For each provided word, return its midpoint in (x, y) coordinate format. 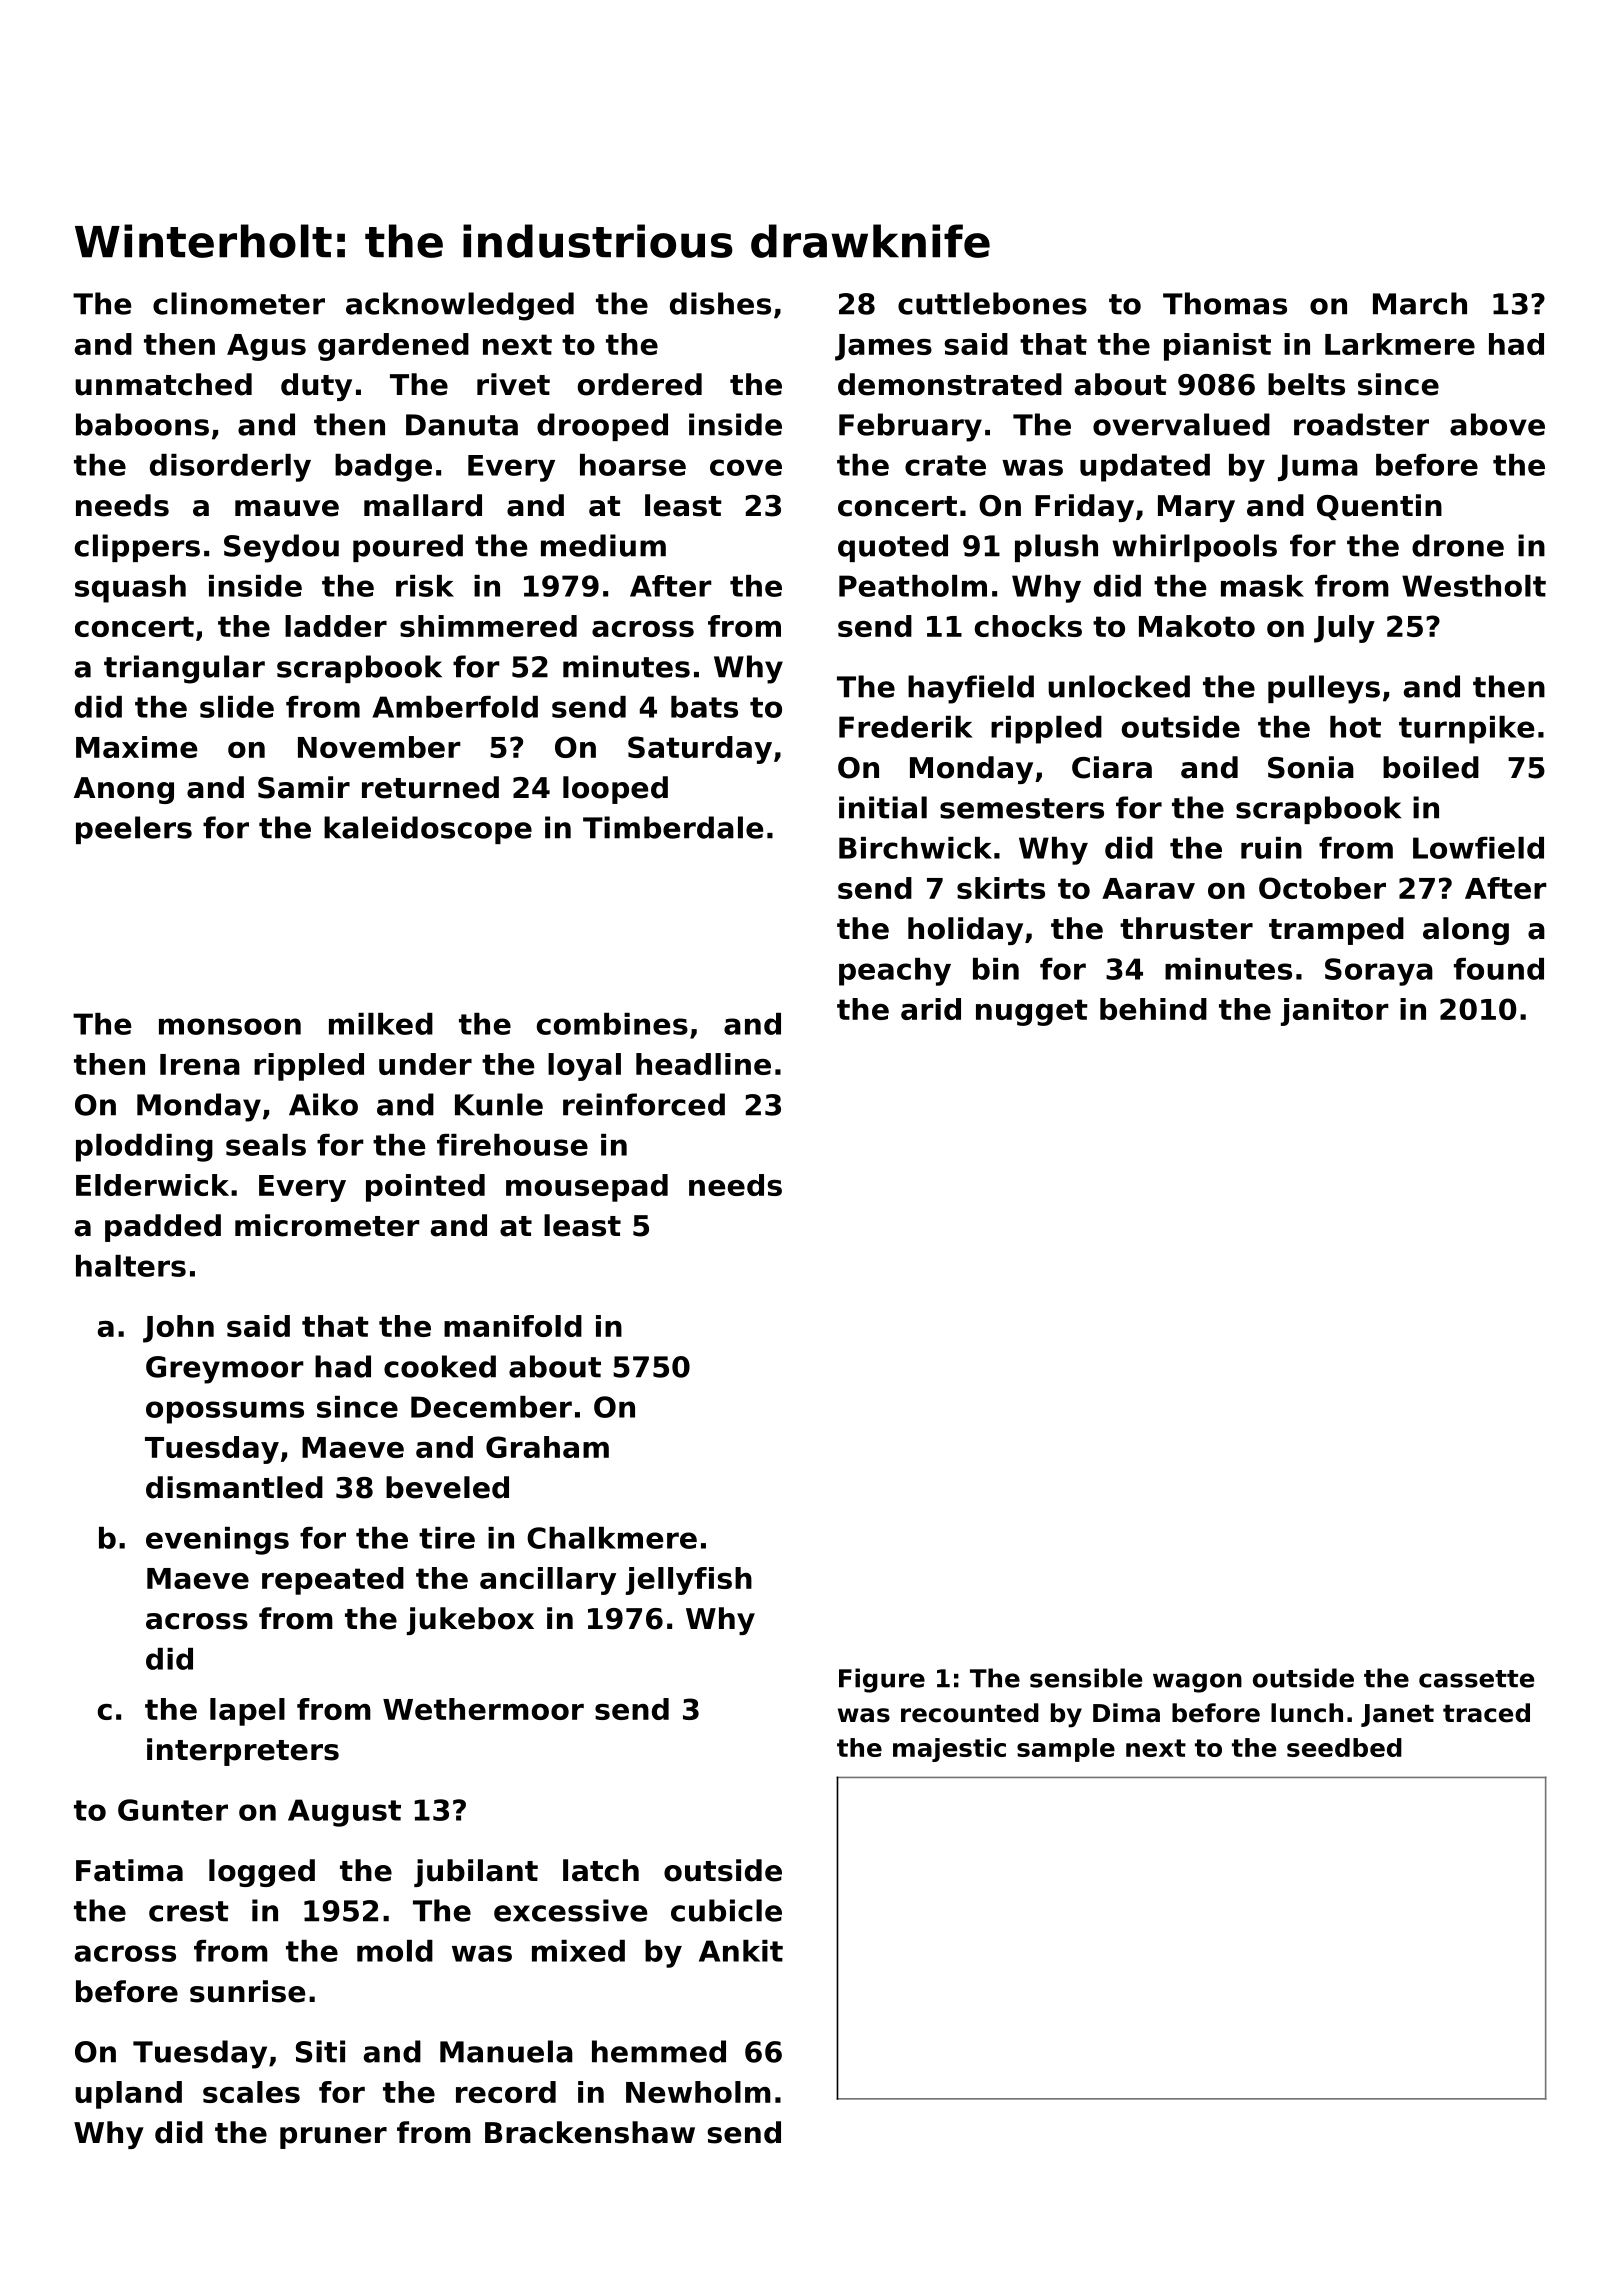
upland (128, 2095)
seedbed (1344, 1747)
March (1420, 303)
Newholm (698, 2092)
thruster (1186, 928)
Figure (882, 1680)
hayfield (971, 689)
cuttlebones (992, 303)
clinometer (239, 303)
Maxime (137, 747)
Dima (1126, 1713)
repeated (333, 1581)
